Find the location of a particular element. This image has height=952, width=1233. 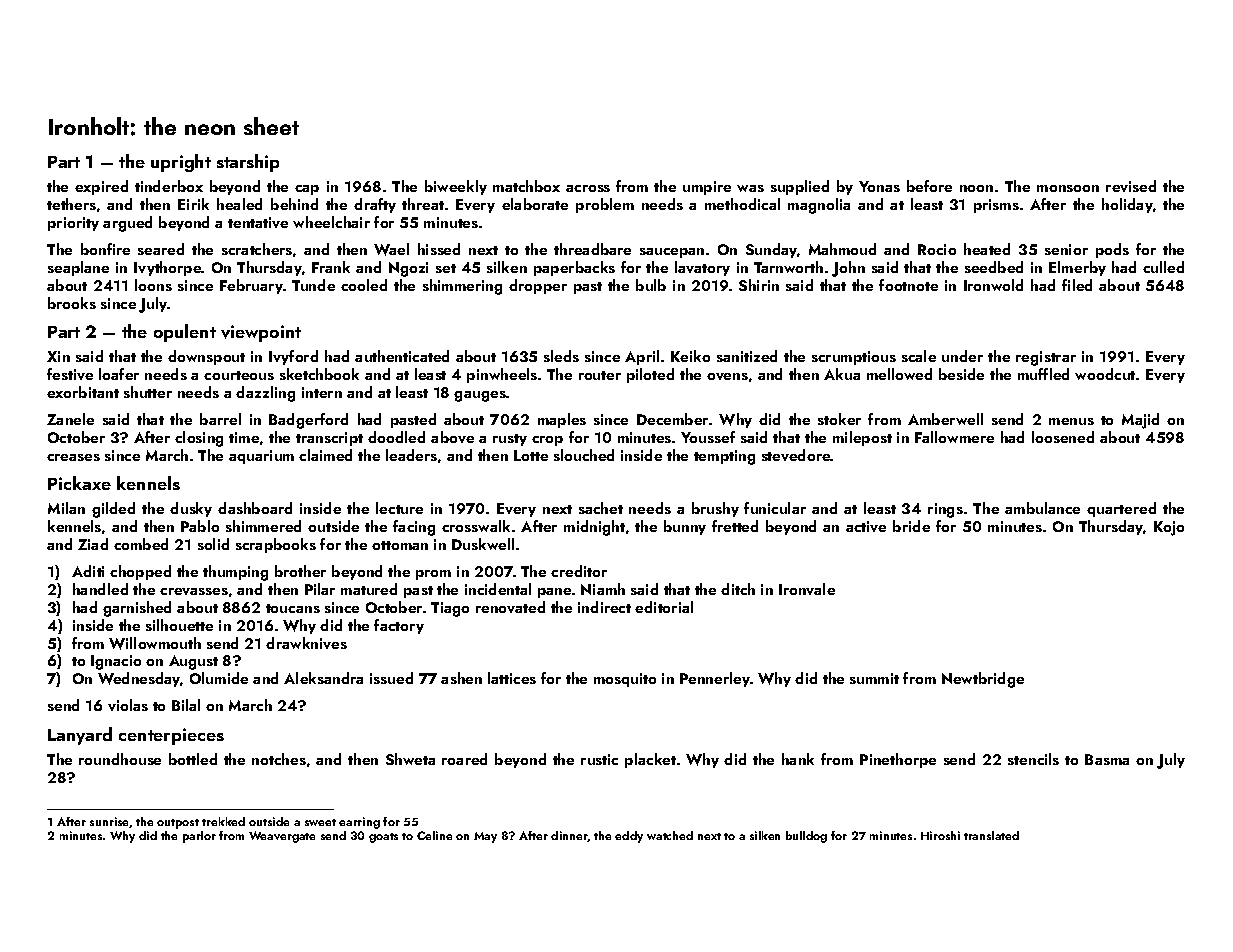

revised is located at coordinates (1131, 186).
